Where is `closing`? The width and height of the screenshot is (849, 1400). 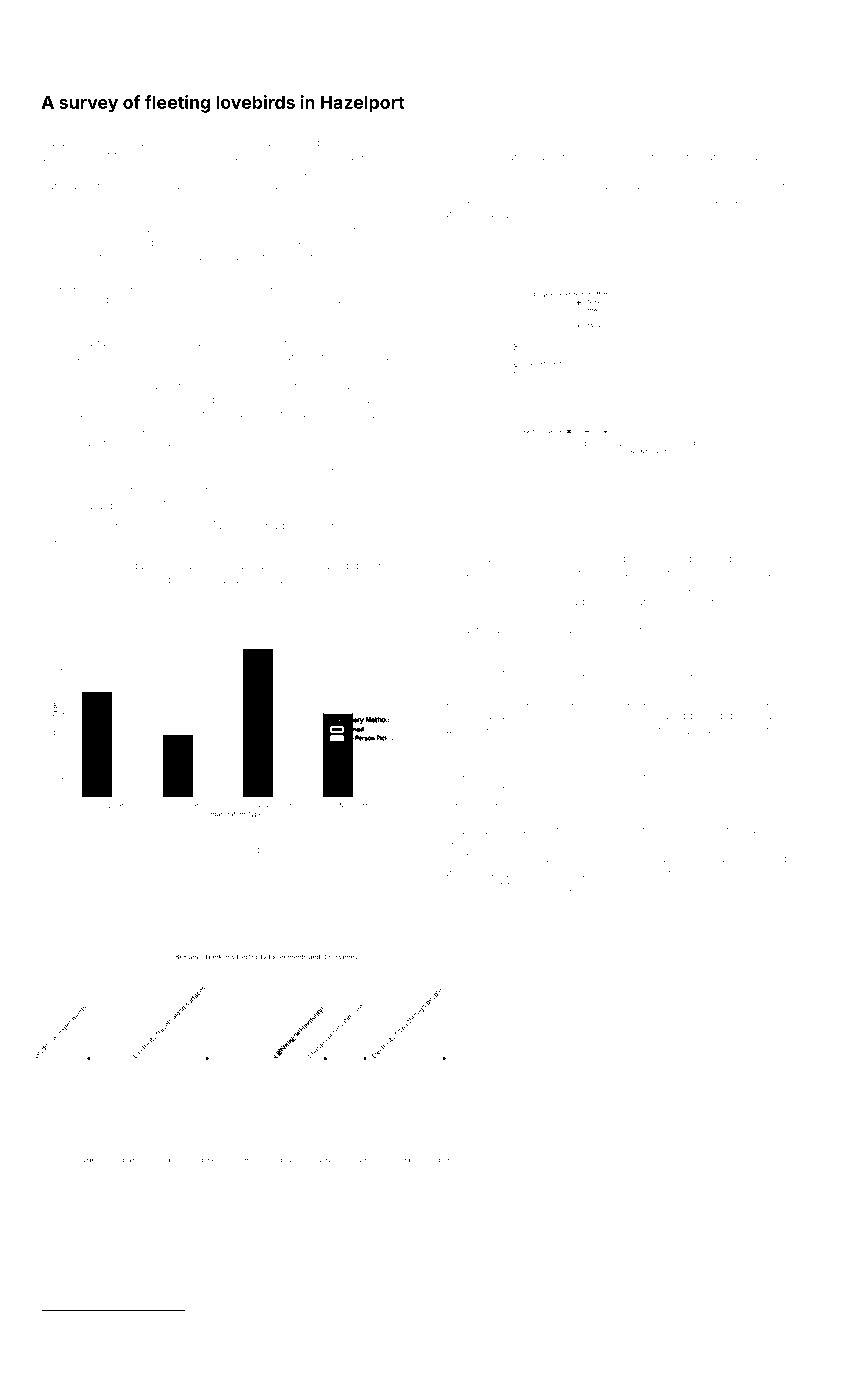 closing is located at coordinates (207, 429).
